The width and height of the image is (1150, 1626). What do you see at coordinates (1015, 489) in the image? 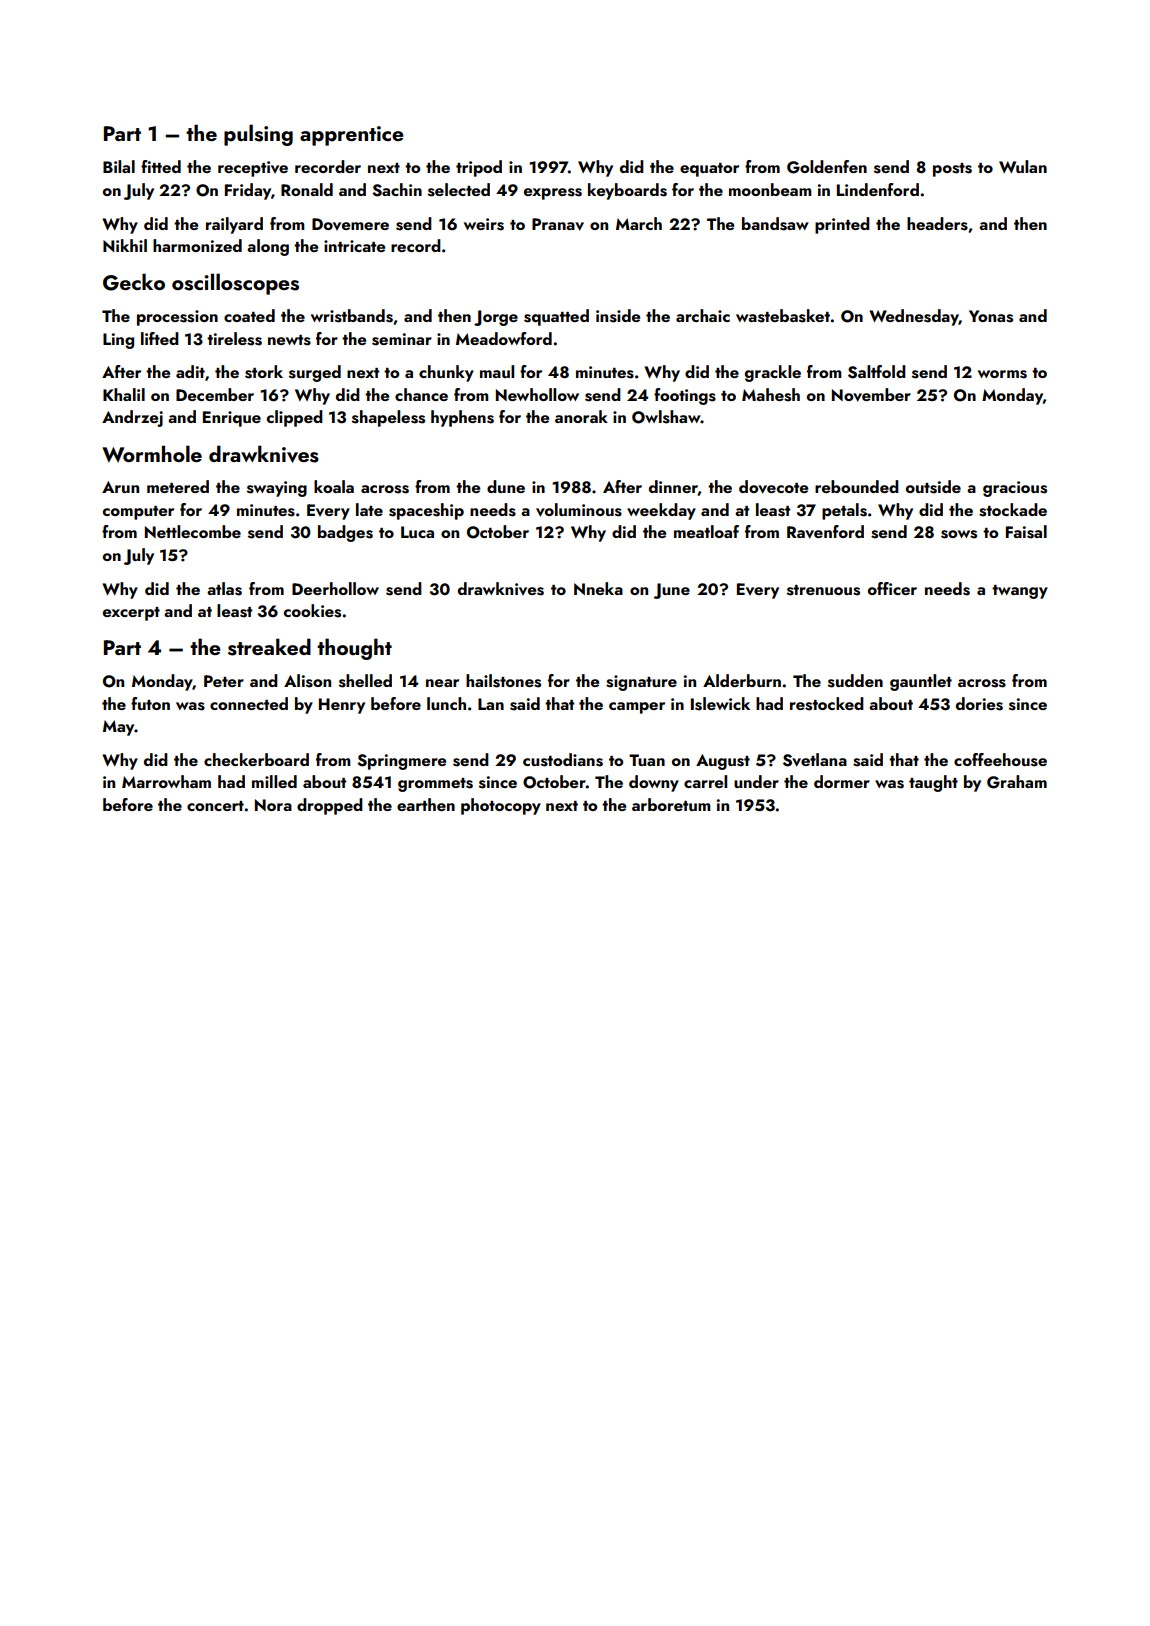
I see `gracious` at bounding box center [1015, 489].
